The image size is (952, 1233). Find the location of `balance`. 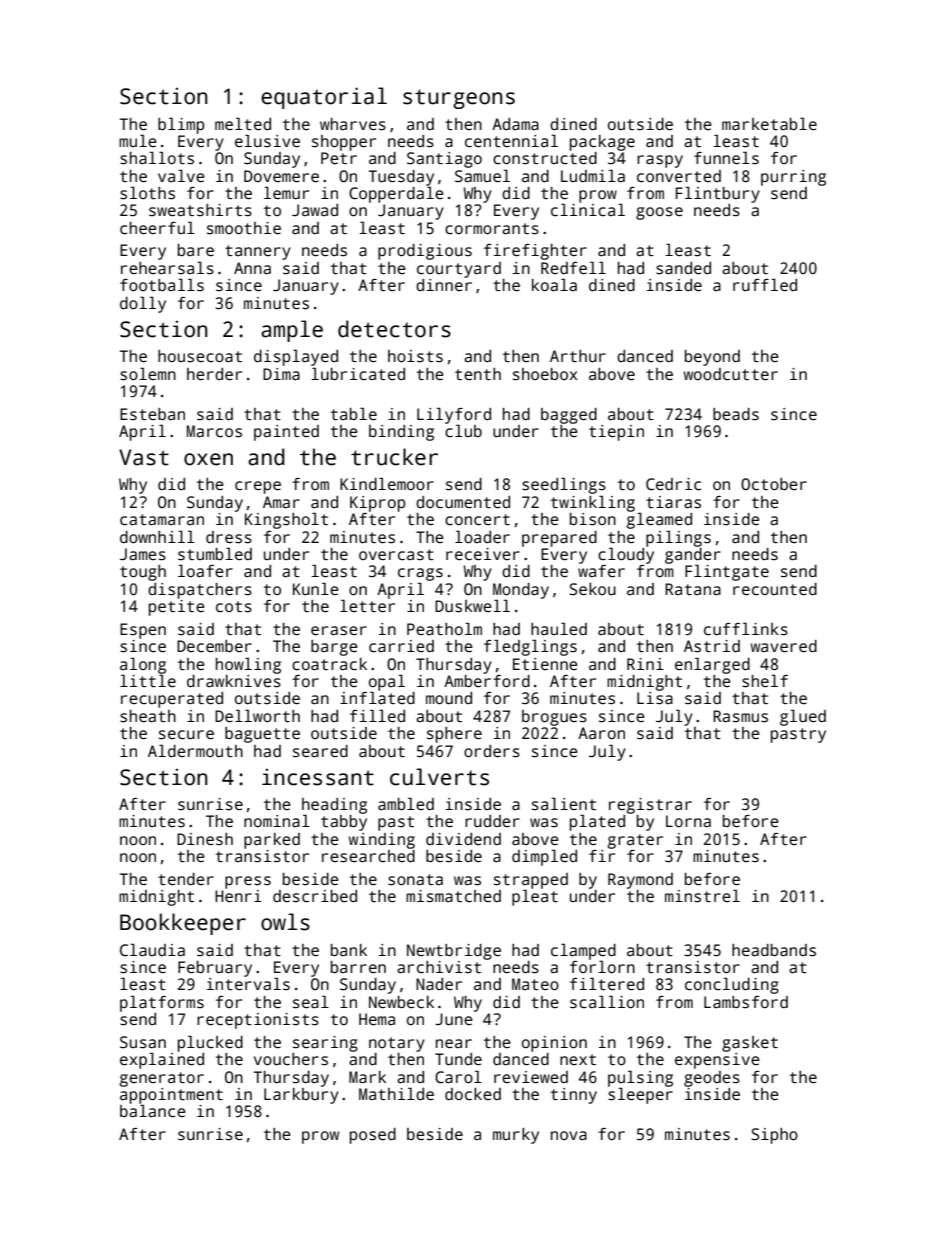

balance is located at coordinates (153, 1111).
